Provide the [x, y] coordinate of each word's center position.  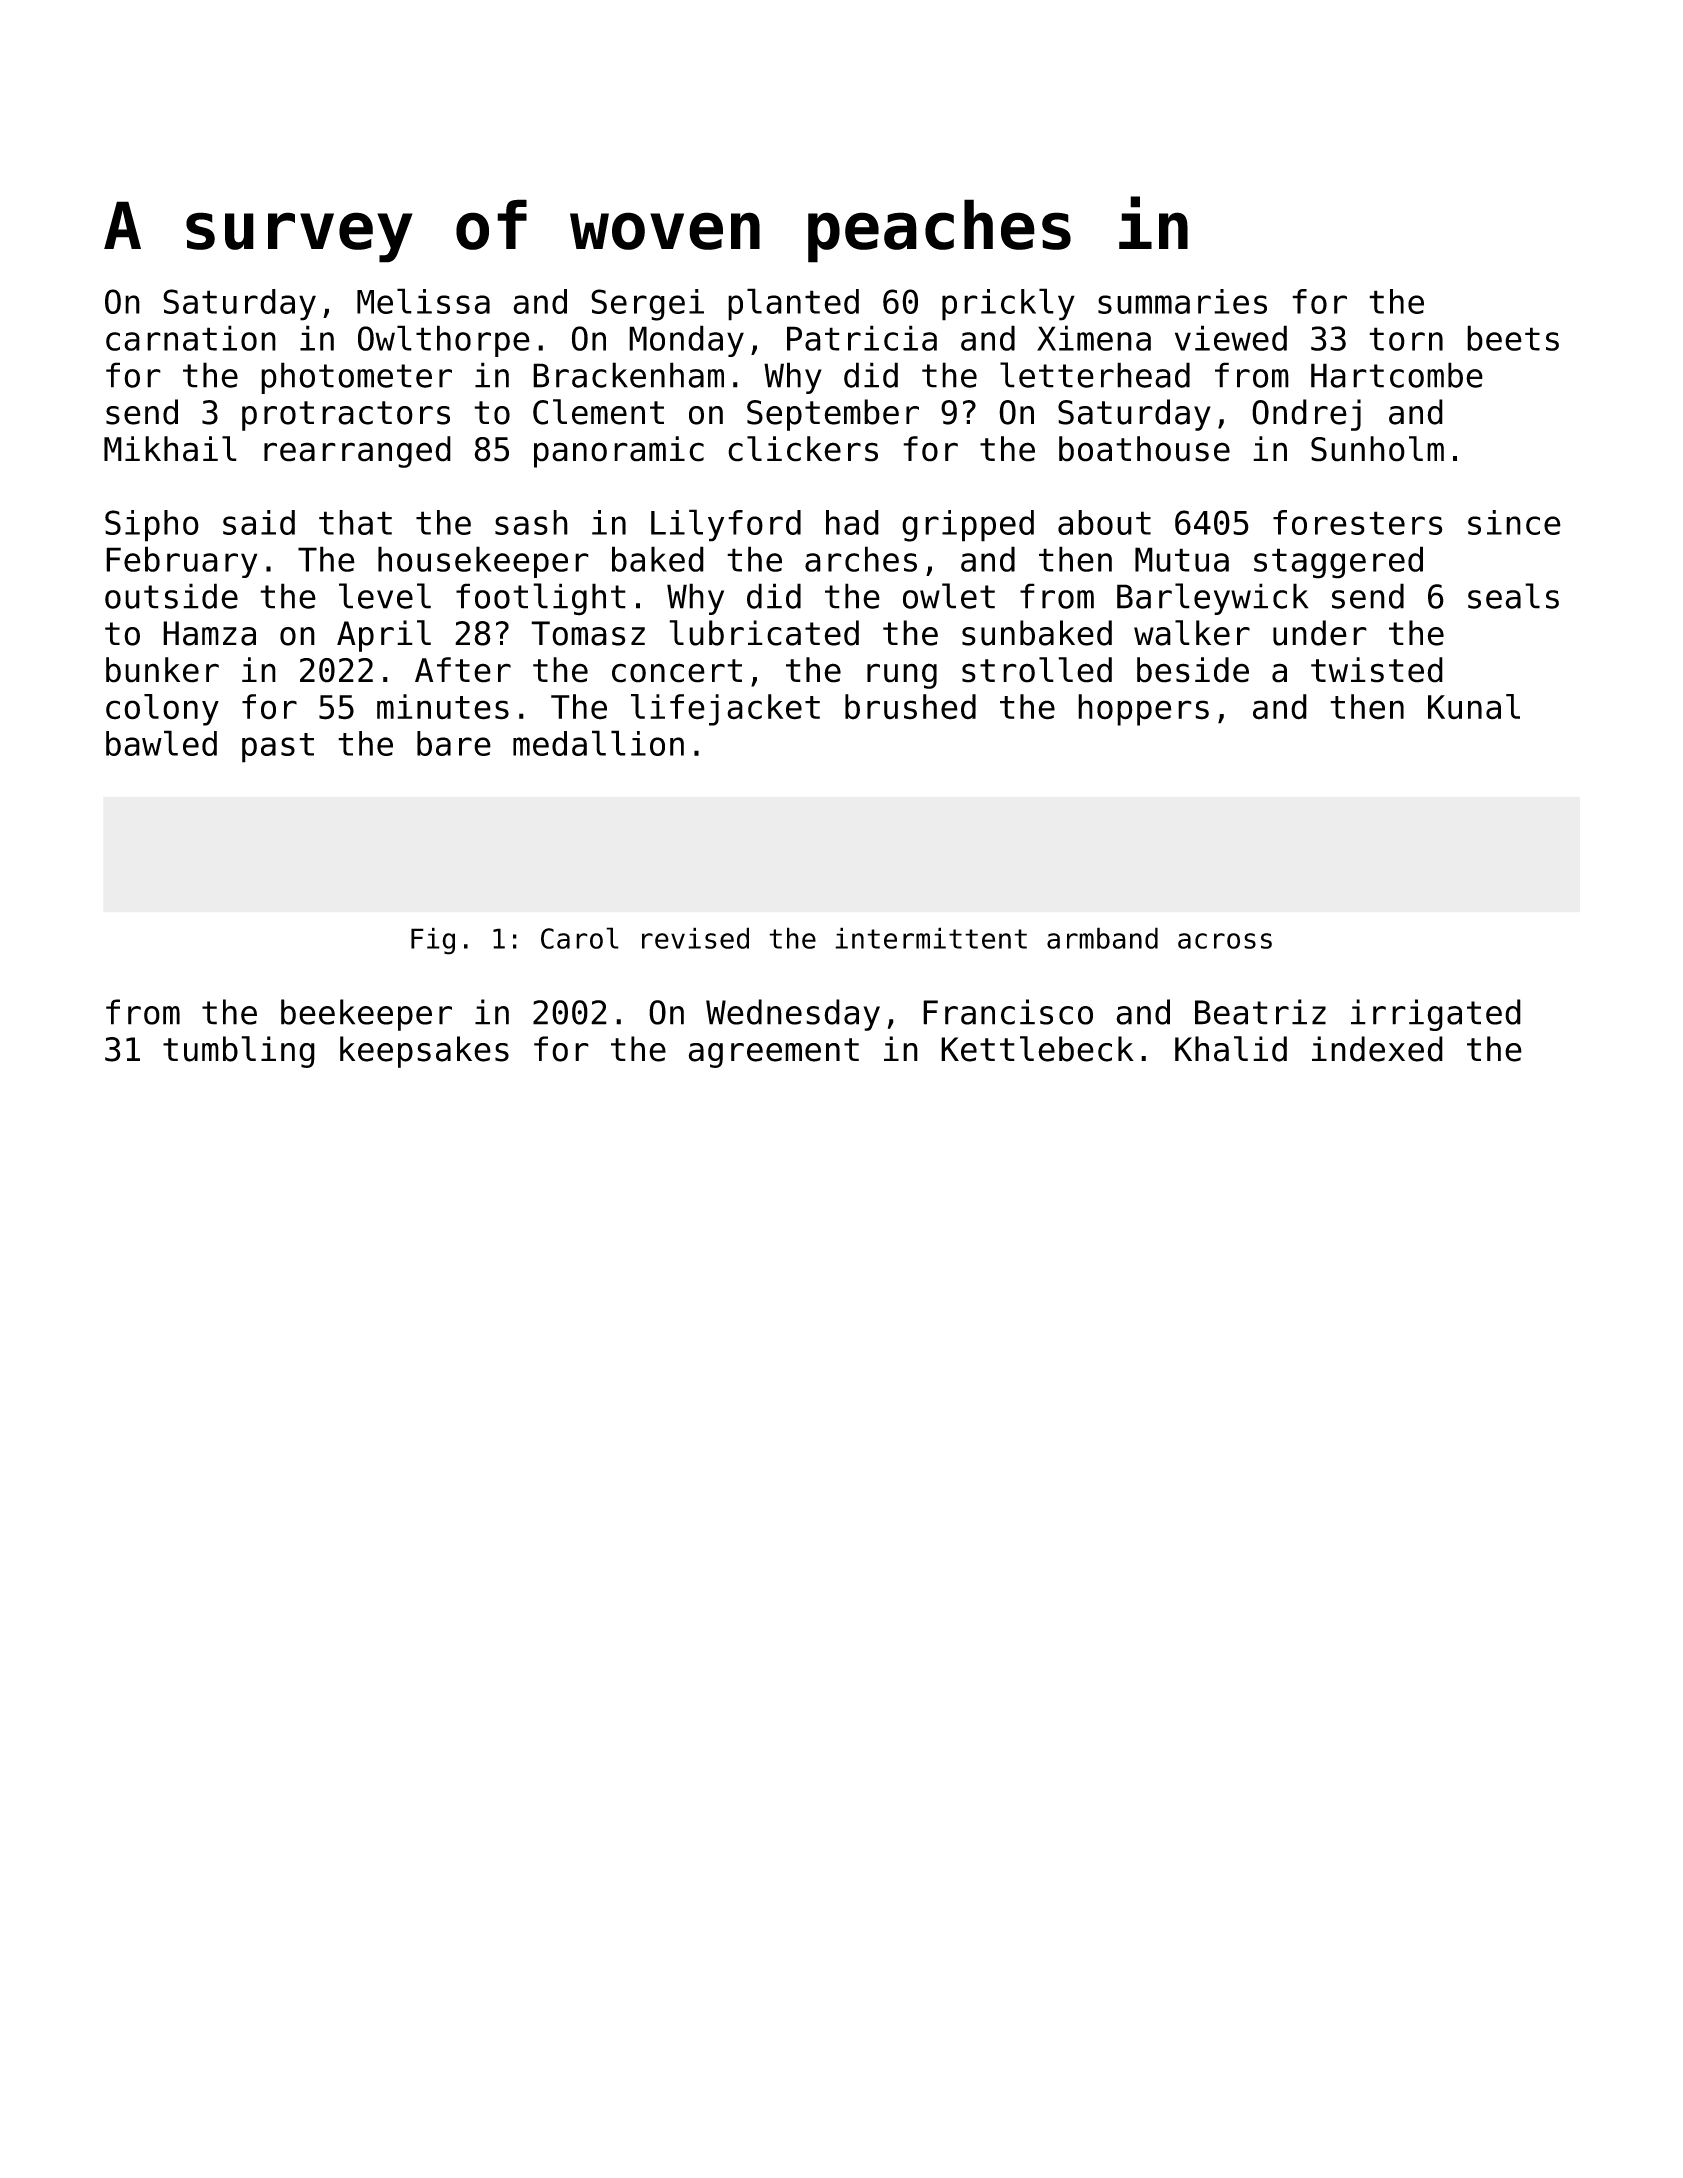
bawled [161, 743]
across [1225, 941]
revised [695, 938]
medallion [598, 743]
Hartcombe [1397, 375]
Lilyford [726, 525]
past [278, 748]
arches [861, 559]
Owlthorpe [444, 341]
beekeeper [366, 1015]
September [833, 415]
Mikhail [170, 449]
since [1514, 522]
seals [1513, 596]
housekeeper [483, 562]
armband [1102, 938]
